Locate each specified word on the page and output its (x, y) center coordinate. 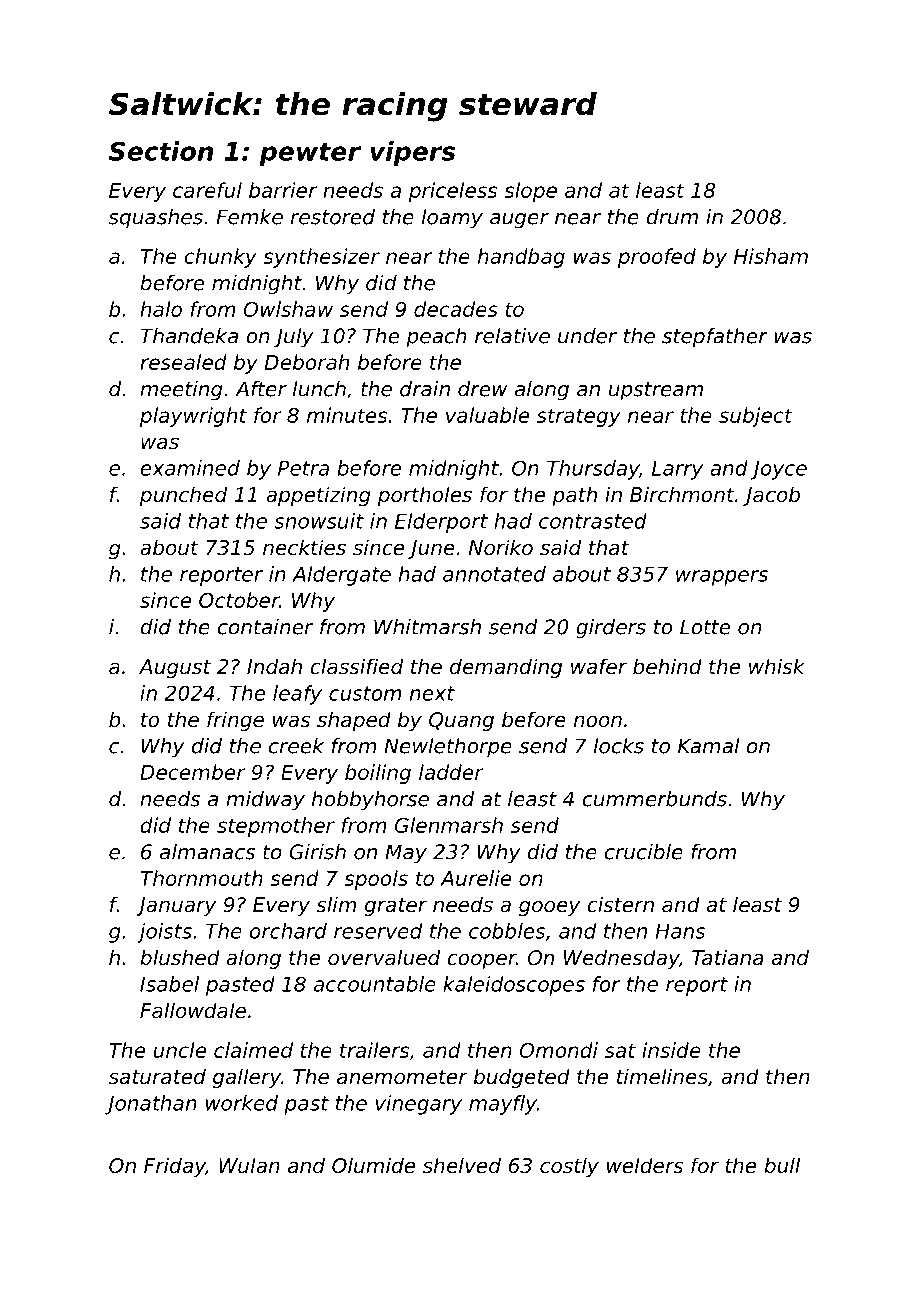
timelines (662, 1076)
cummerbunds (654, 799)
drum (672, 217)
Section (161, 151)
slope (530, 192)
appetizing (318, 496)
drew (483, 389)
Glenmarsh (449, 825)
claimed (253, 1050)
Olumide (373, 1165)
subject (756, 417)
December (193, 772)
